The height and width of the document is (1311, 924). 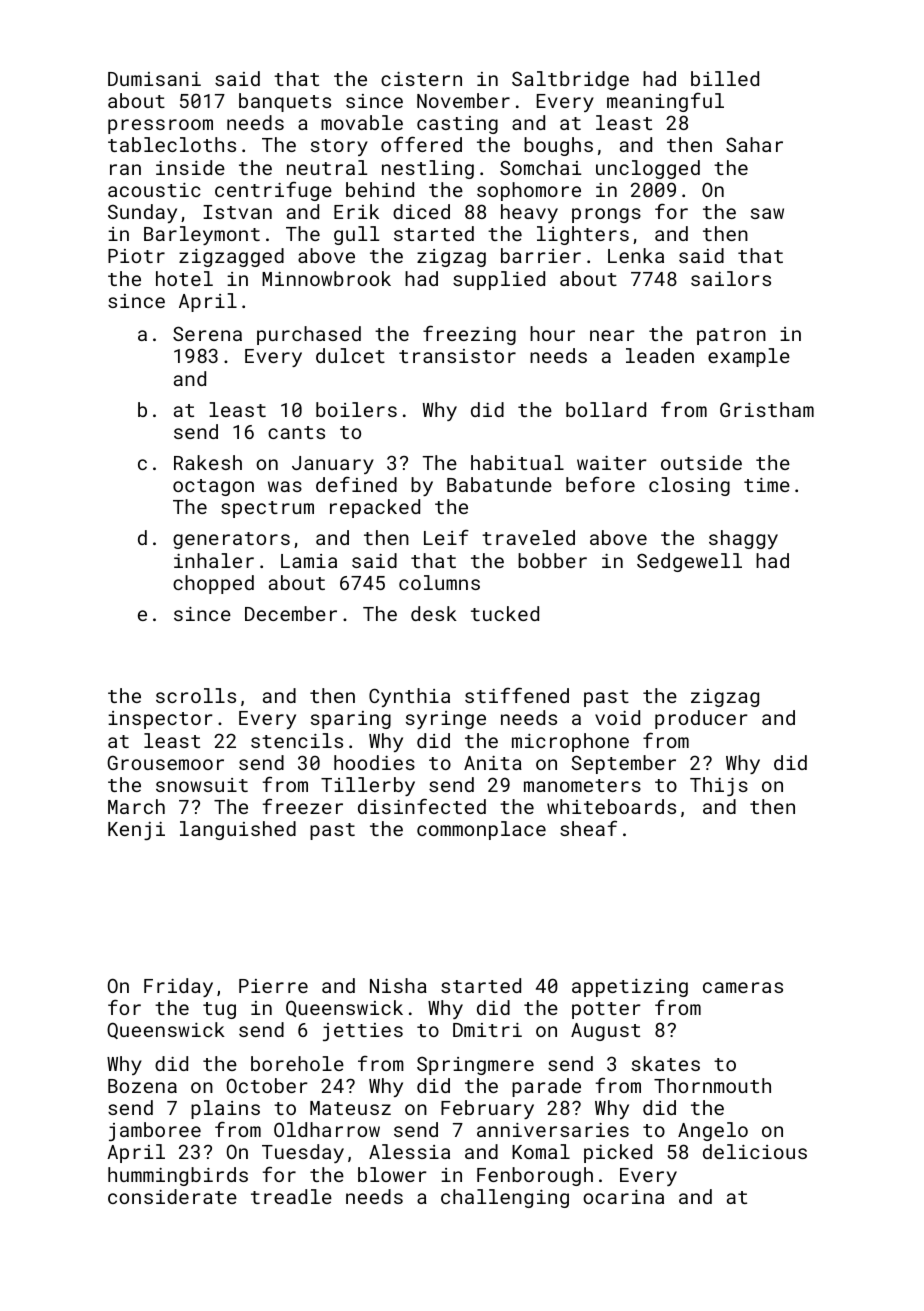 I want to click on centrifuge, so click(x=273, y=191).
